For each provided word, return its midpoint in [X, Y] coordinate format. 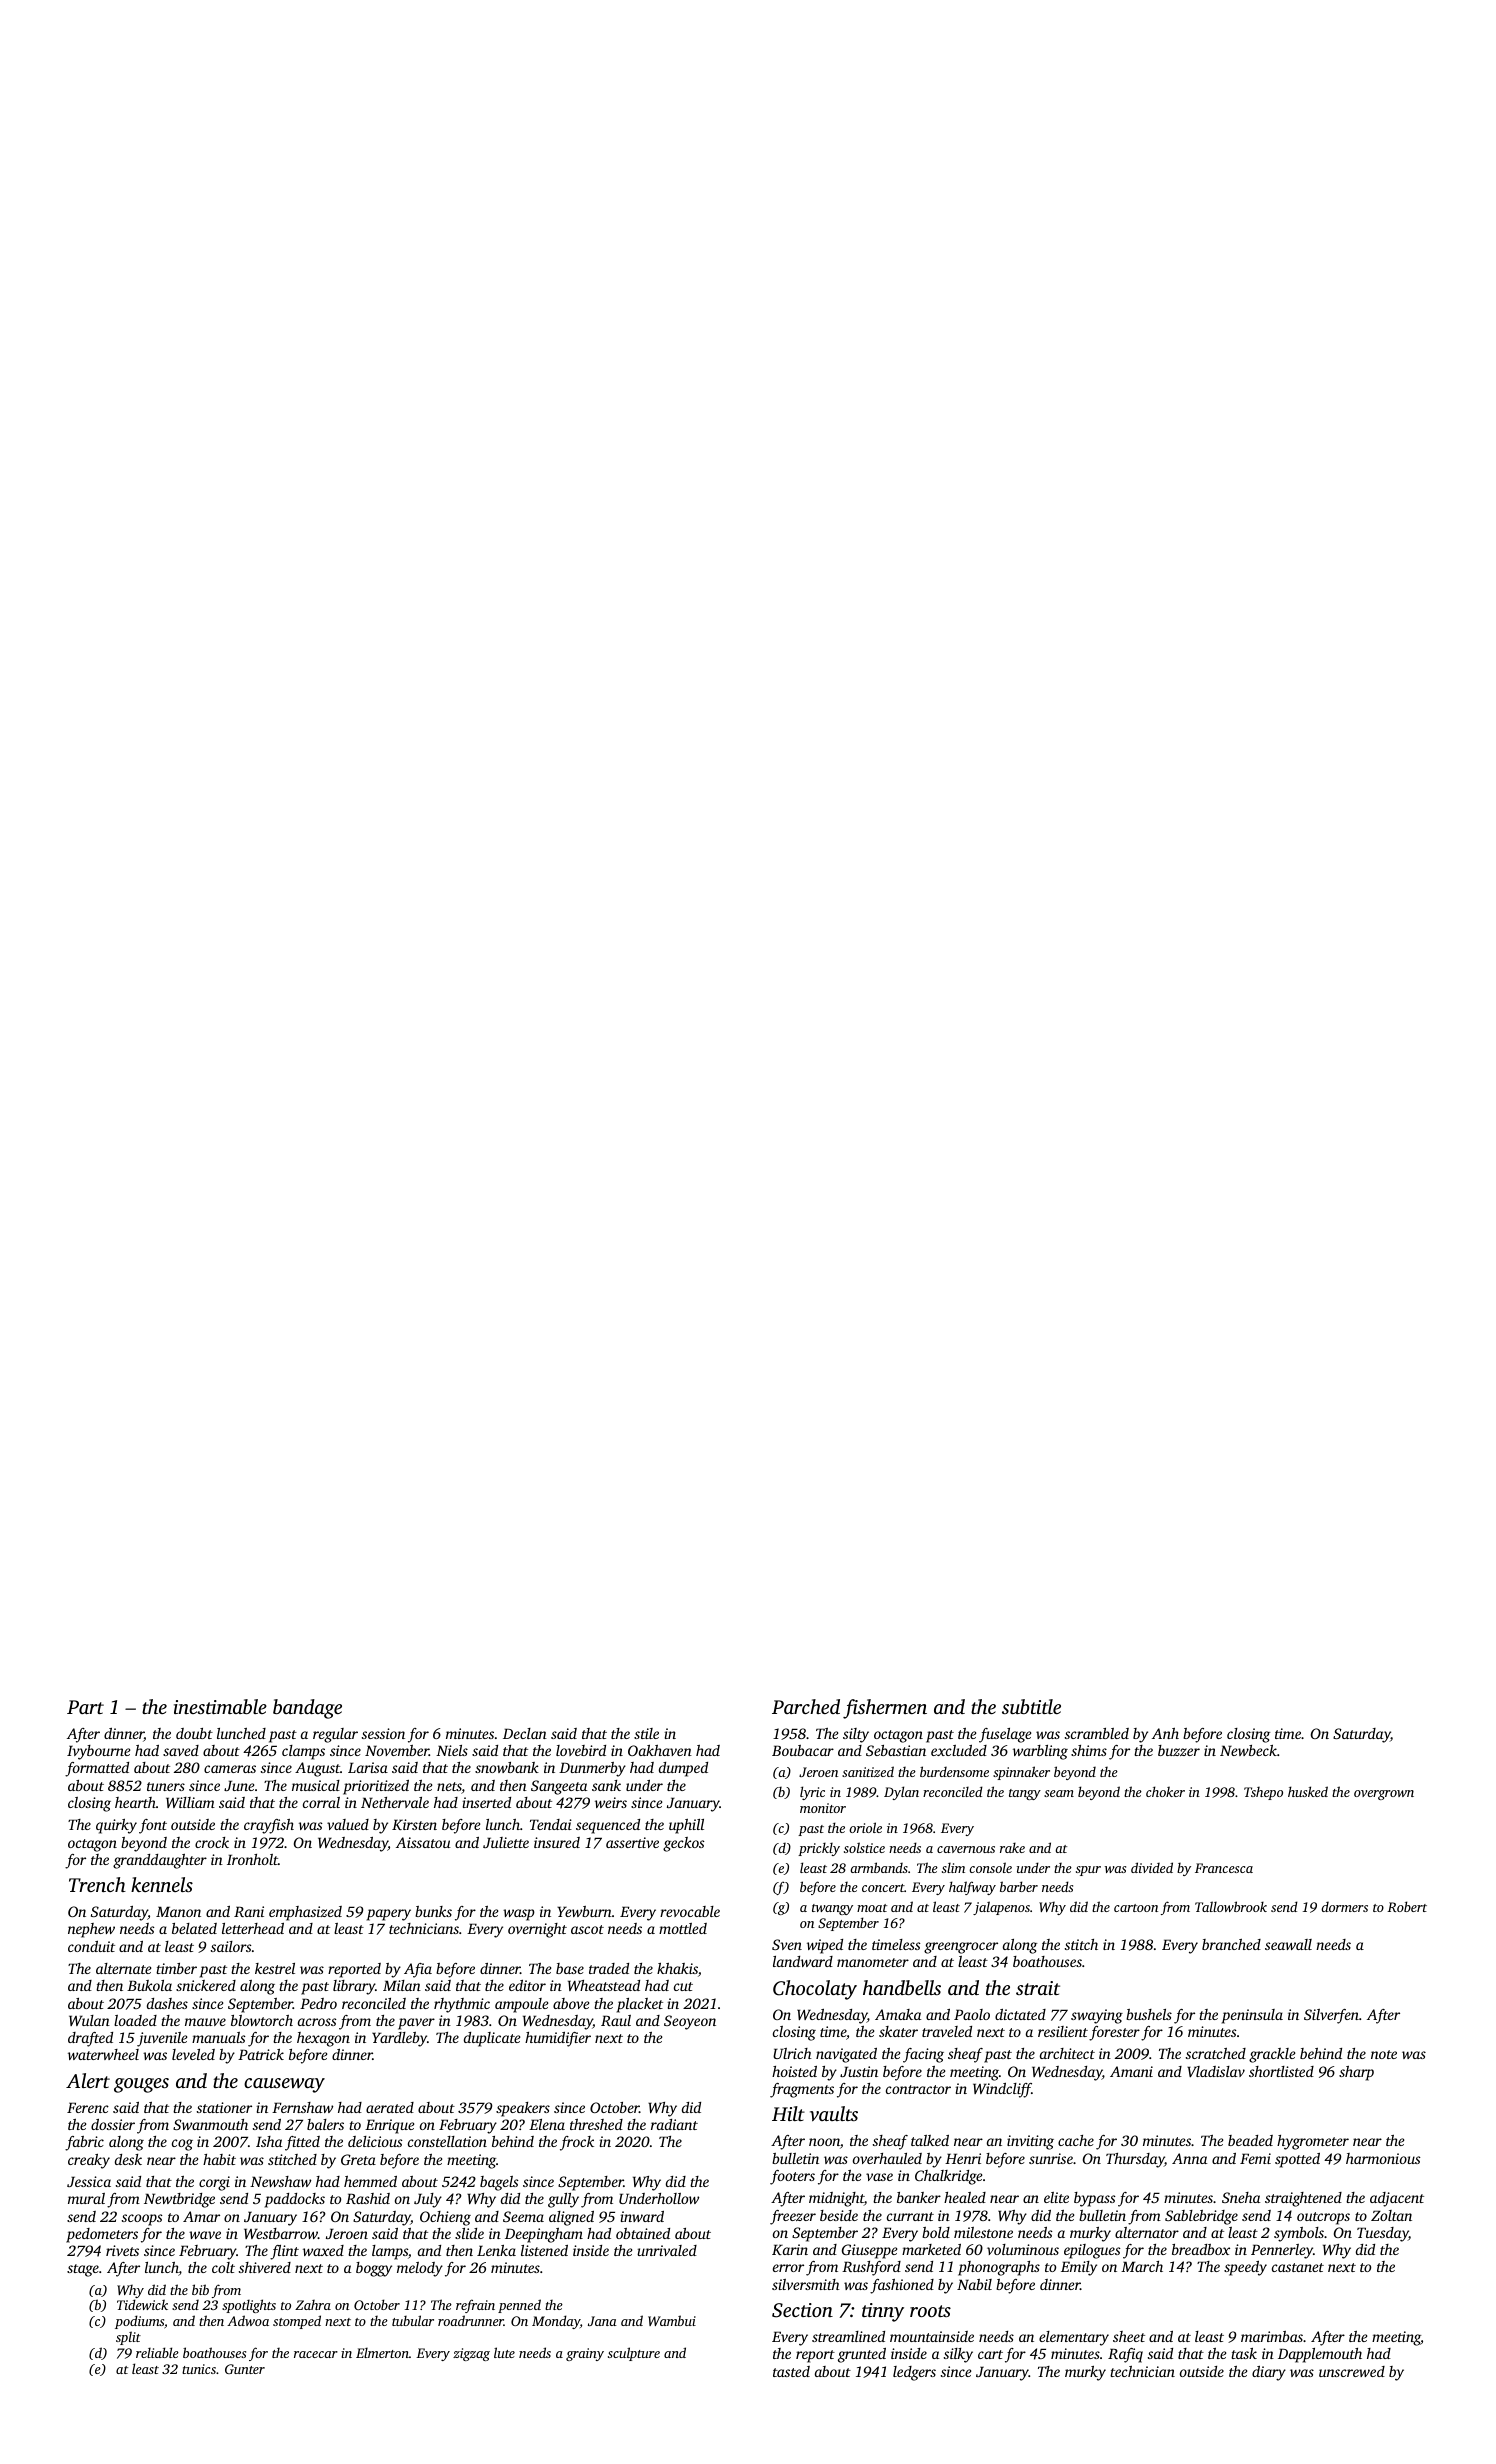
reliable [157, 2352]
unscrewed [1352, 2371]
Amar [201, 2216]
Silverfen [1331, 2016]
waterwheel [103, 2054]
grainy [585, 2354]
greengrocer [961, 1948]
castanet [1298, 2267]
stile [646, 1733]
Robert [1407, 1906]
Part [85, 1707]
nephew [91, 1930]
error [788, 2268]
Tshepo [1263, 1793]
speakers [523, 2109]
